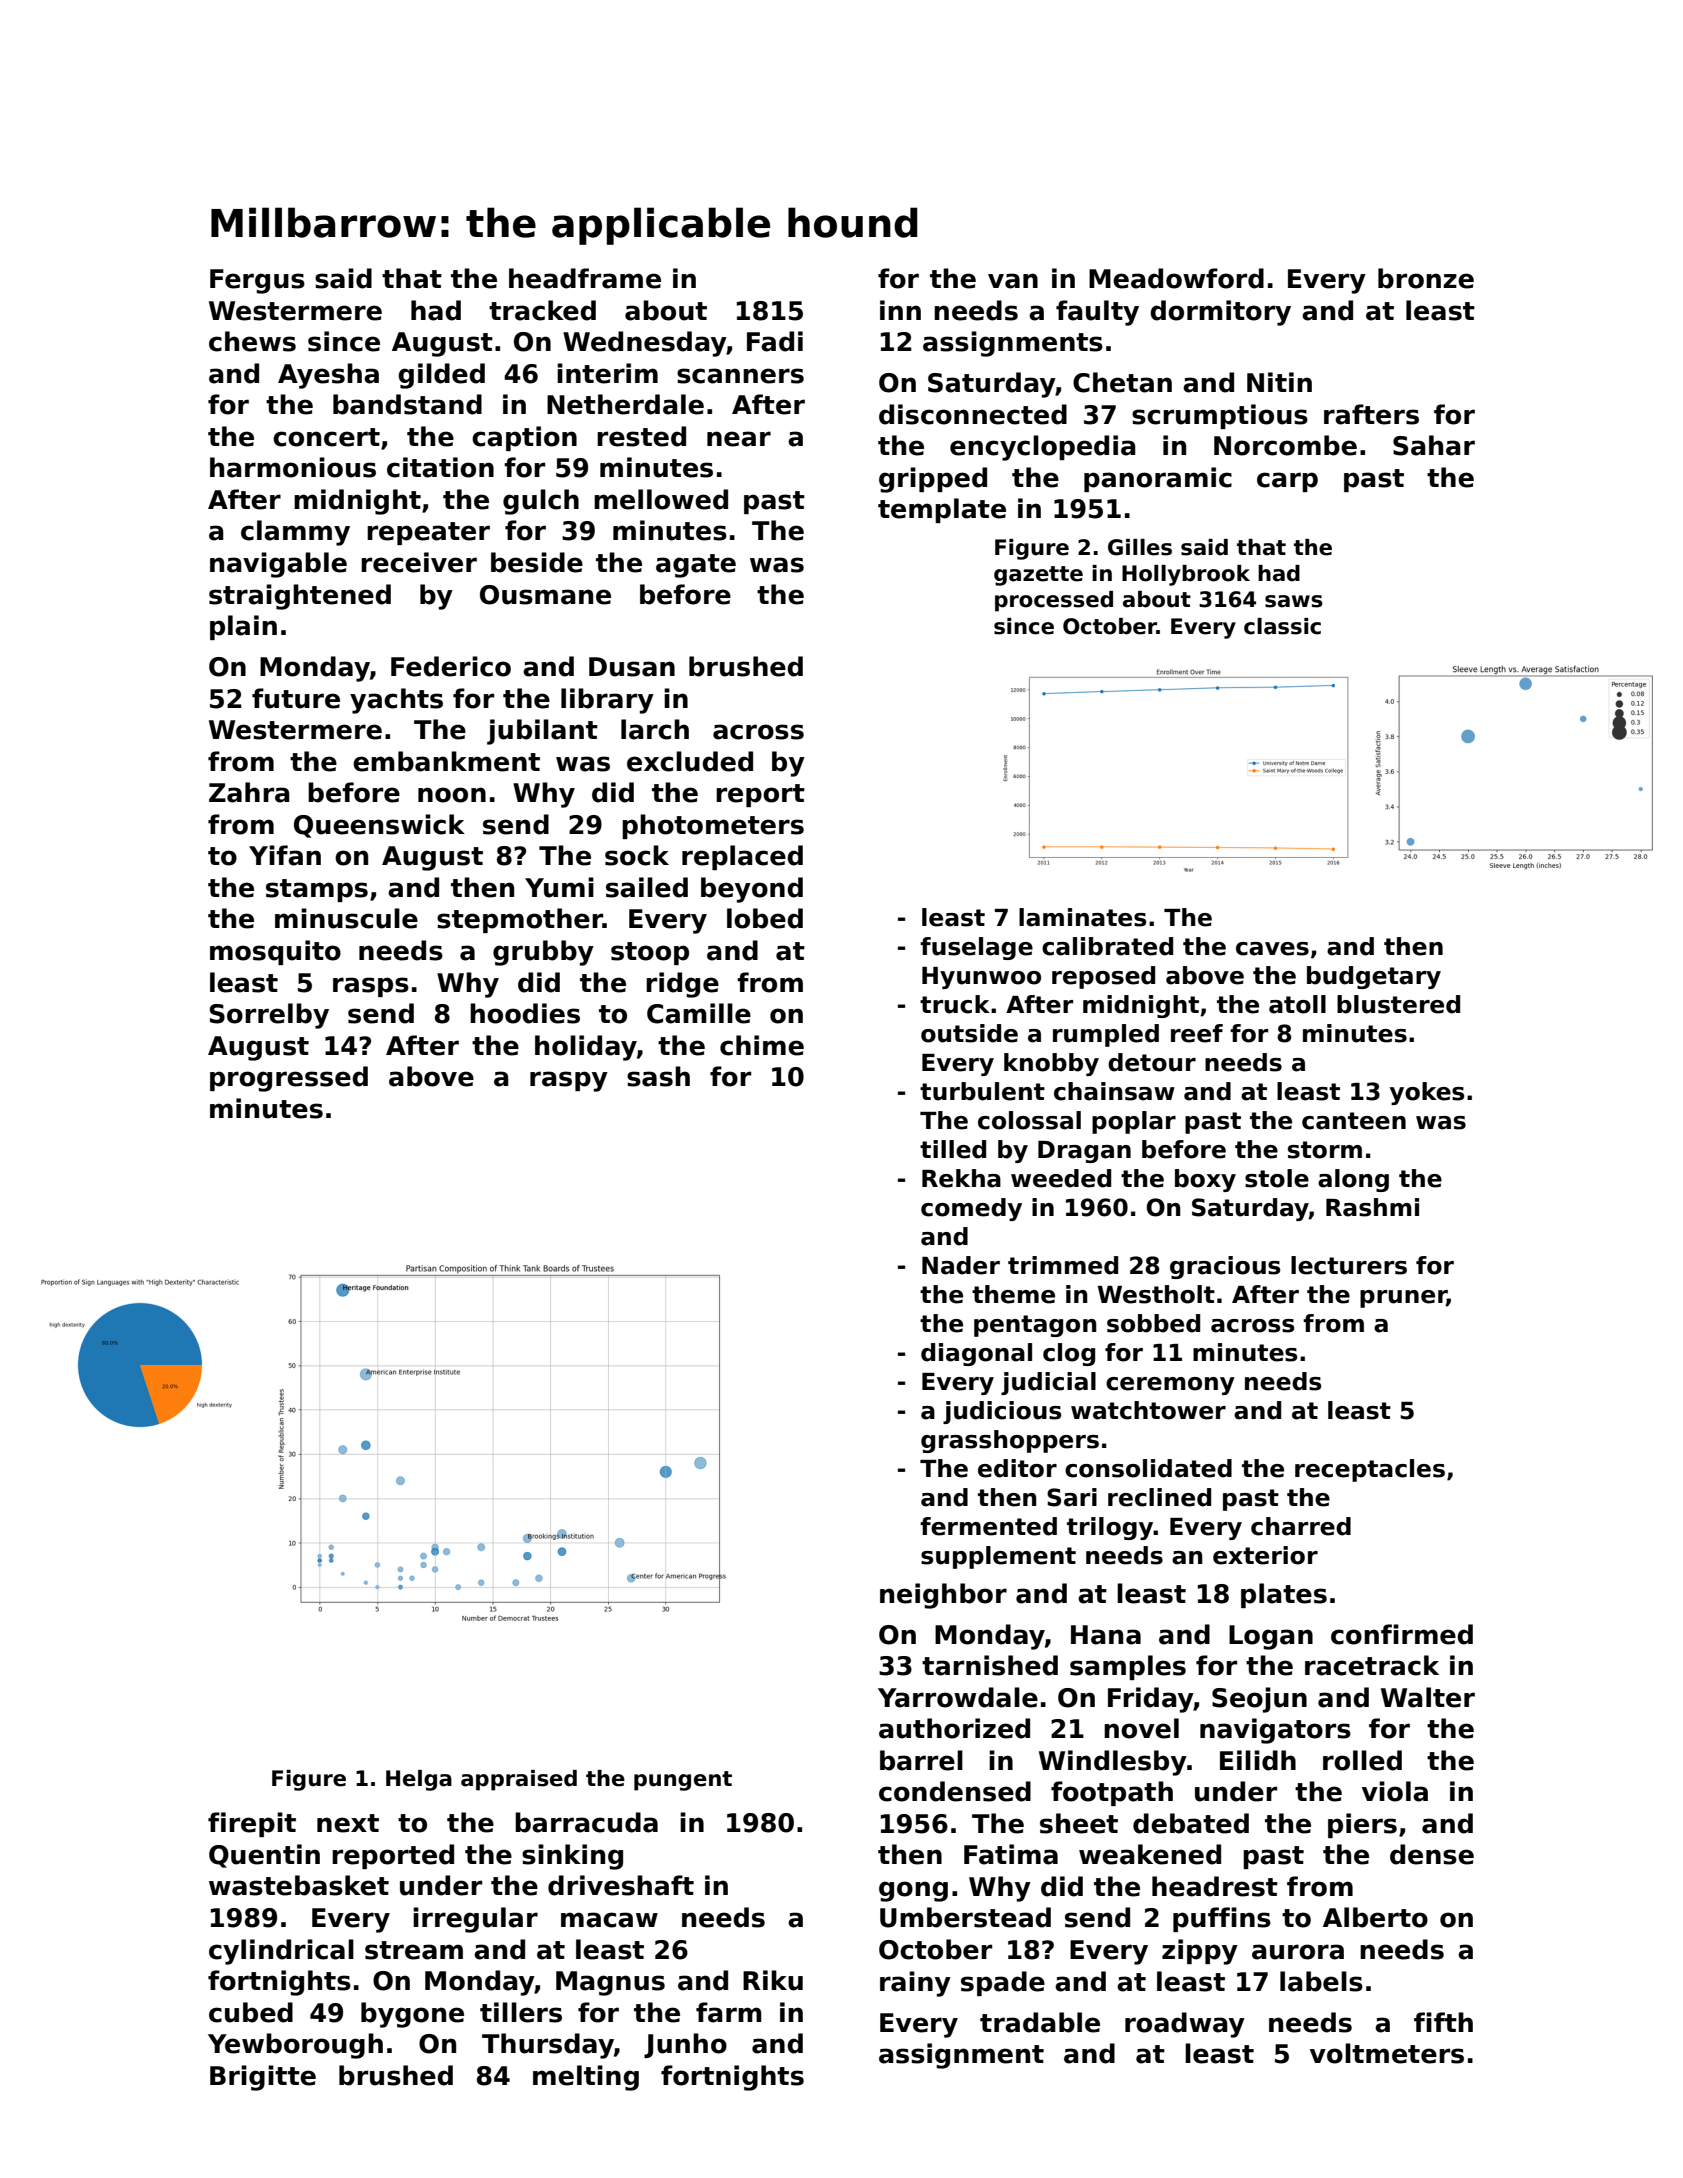  What do you see at coordinates (269, 1016) in the image?
I see `Sorrelby` at bounding box center [269, 1016].
